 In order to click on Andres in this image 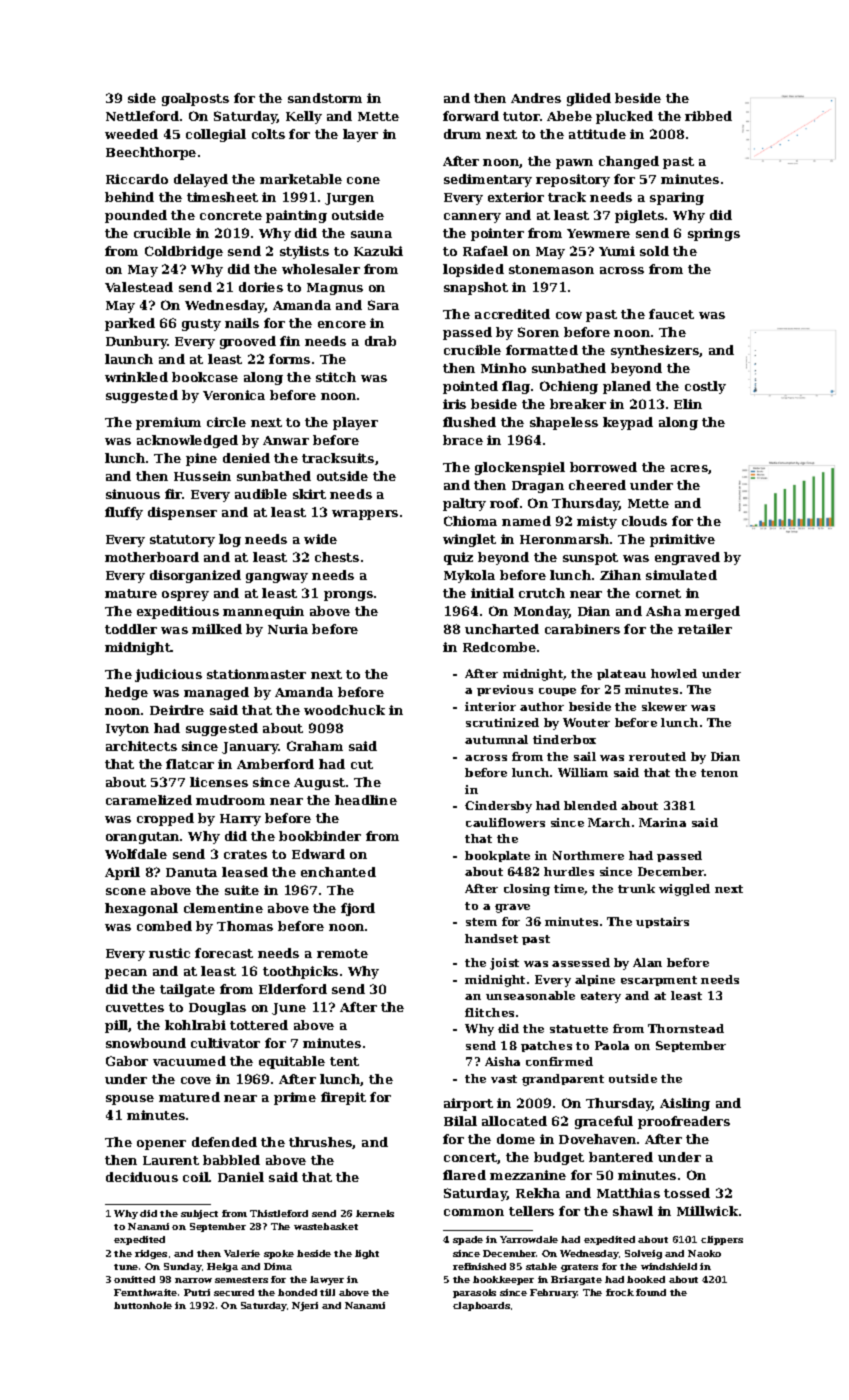, I will do `click(536, 98)`.
